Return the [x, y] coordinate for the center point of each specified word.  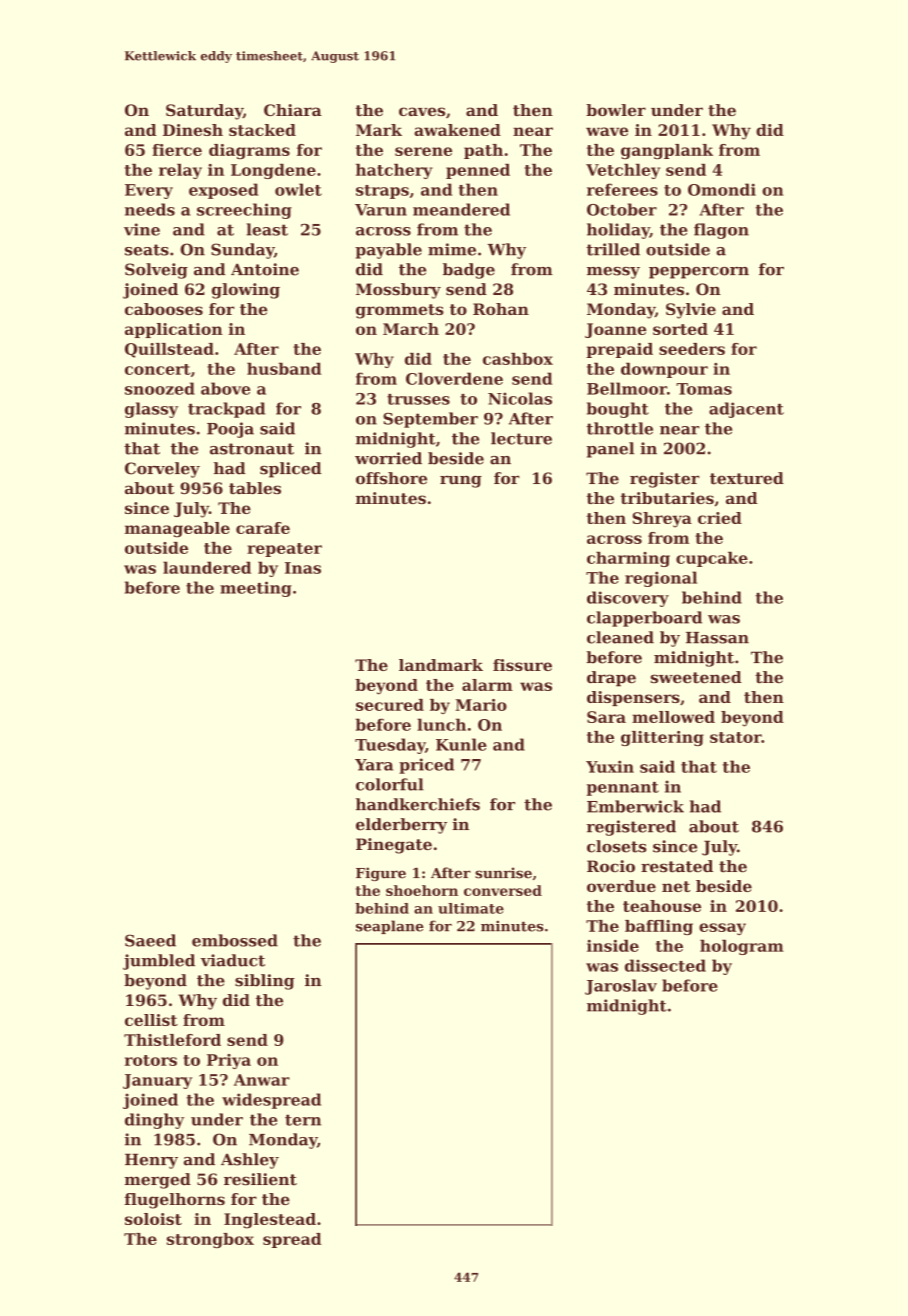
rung [461, 481]
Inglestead [270, 1221]
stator [735, 737]
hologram [742, 947]
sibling [265, 982]
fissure [522, 665]
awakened [457, 130]
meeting [256, 589]
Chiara [293, 110]
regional [661, 579]
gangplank [667, 152]
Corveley [162, 470]
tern [303, 1120]
